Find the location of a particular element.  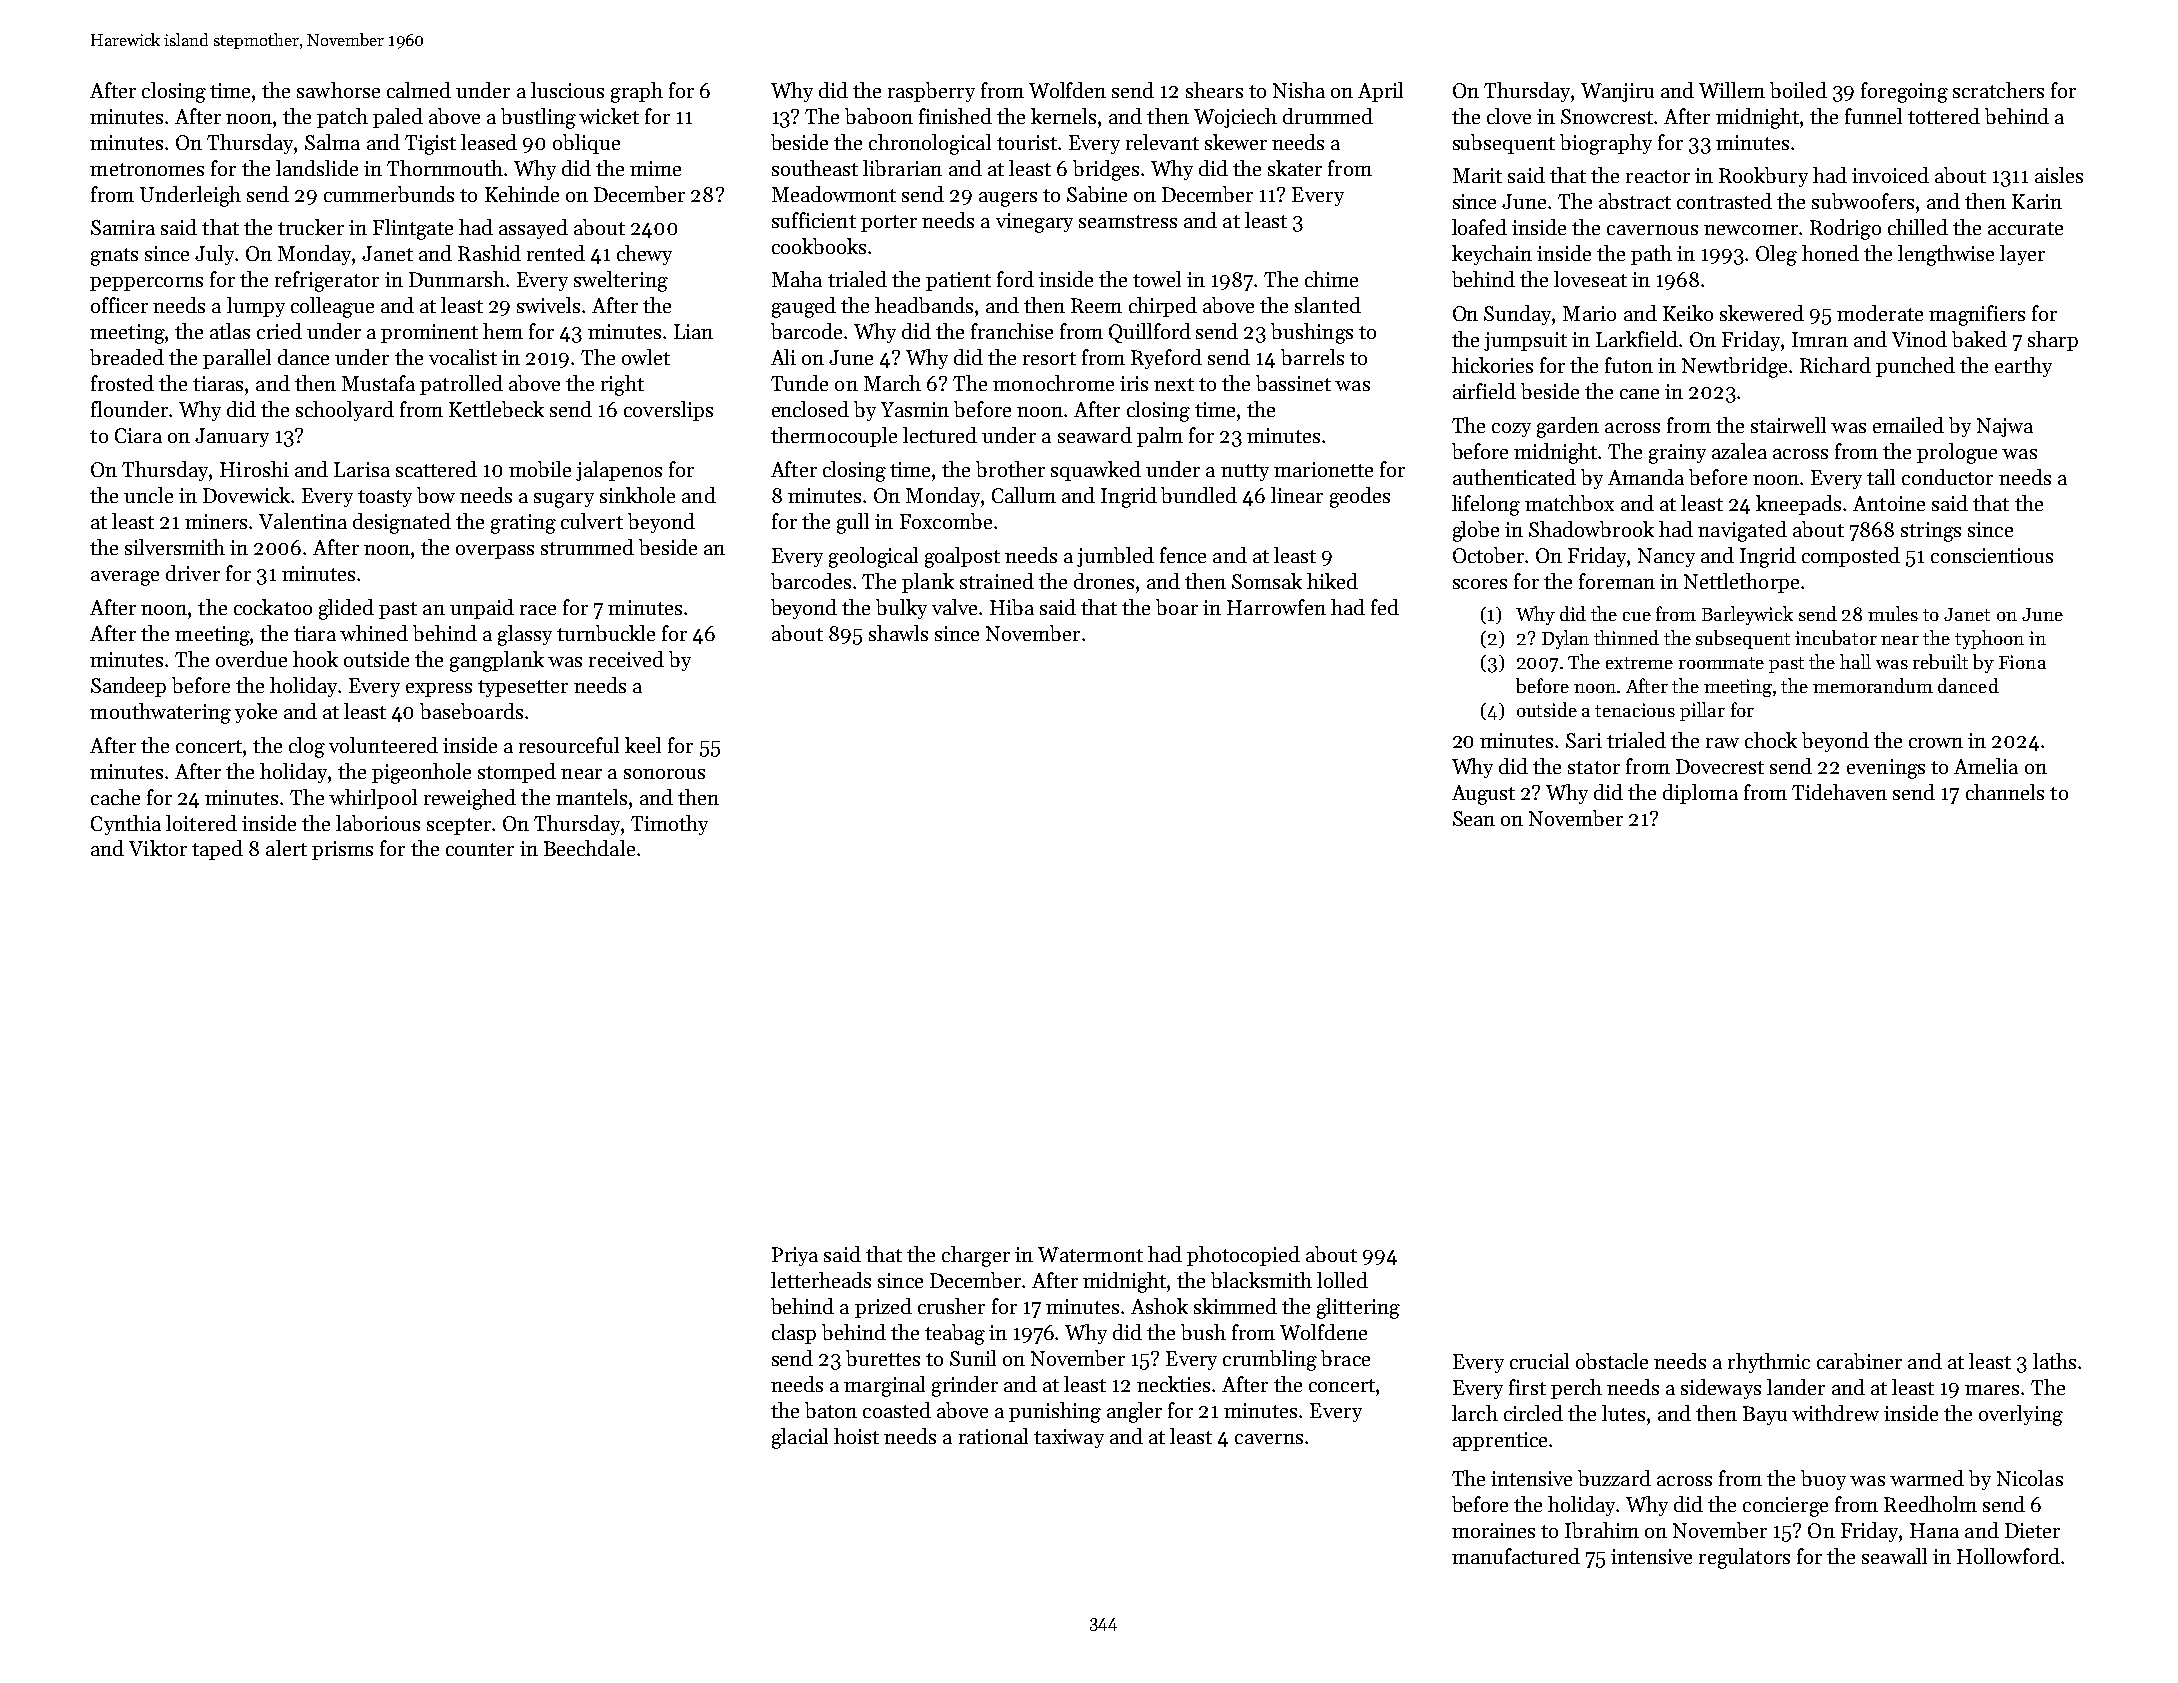

Samira is located at coordinates (123, 227).
